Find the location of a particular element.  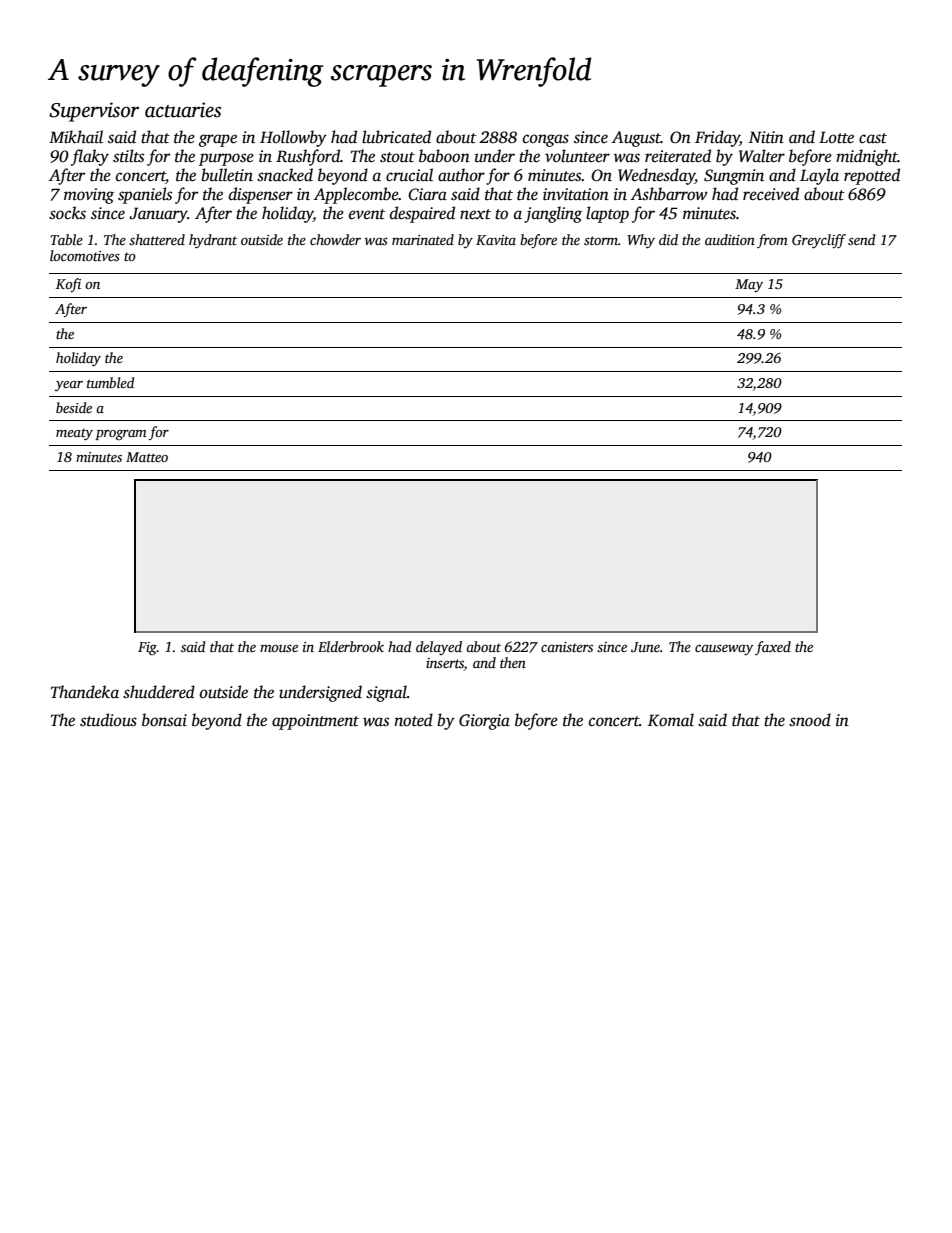

Matteo is located at coordinates (147, 457).
